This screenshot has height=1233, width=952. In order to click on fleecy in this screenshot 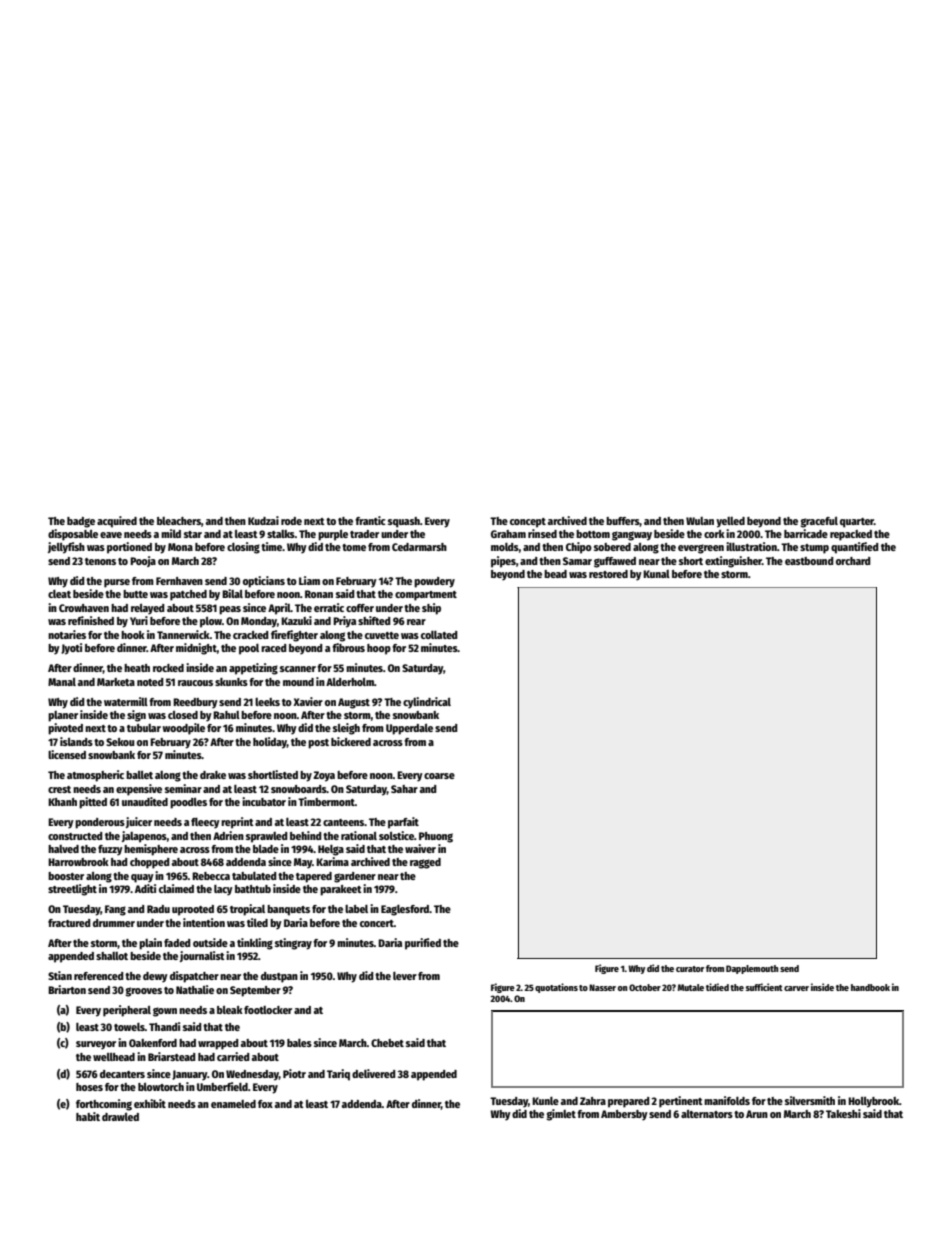, I will do `click(205, 823)`.
